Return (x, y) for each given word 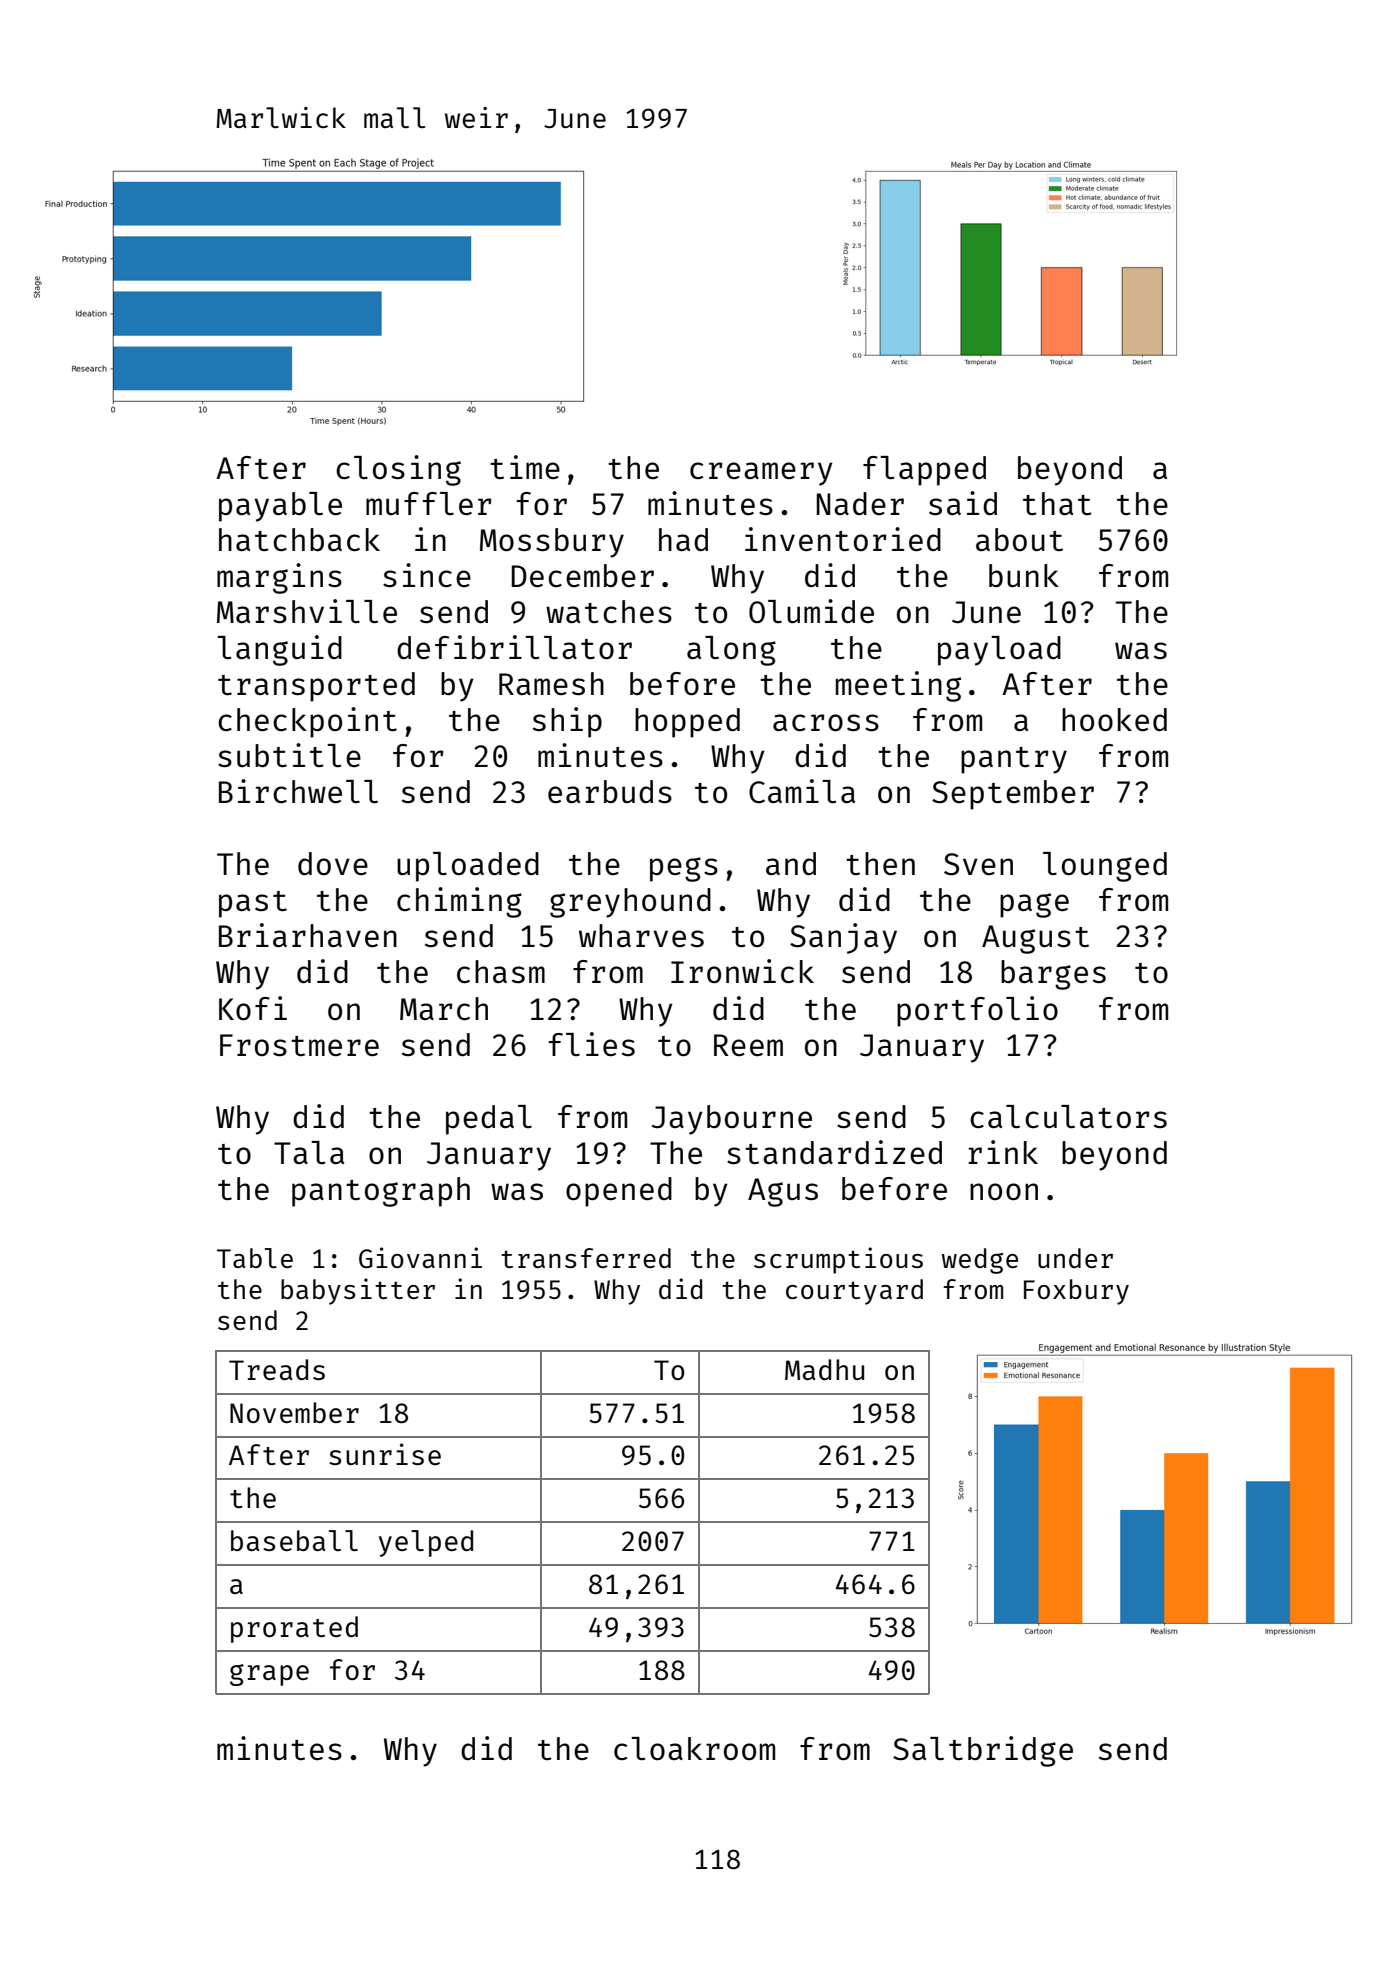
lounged (1105, 867)
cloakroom (694, 1749)
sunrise (385, 1454)
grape (269, 1675)
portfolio (977, 1011)
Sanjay (843, 938)
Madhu (824, 1369)
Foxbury (1076, 1292)
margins (279, 578)
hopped (687, 723)
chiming (459, 902)
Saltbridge (983, 1751)
